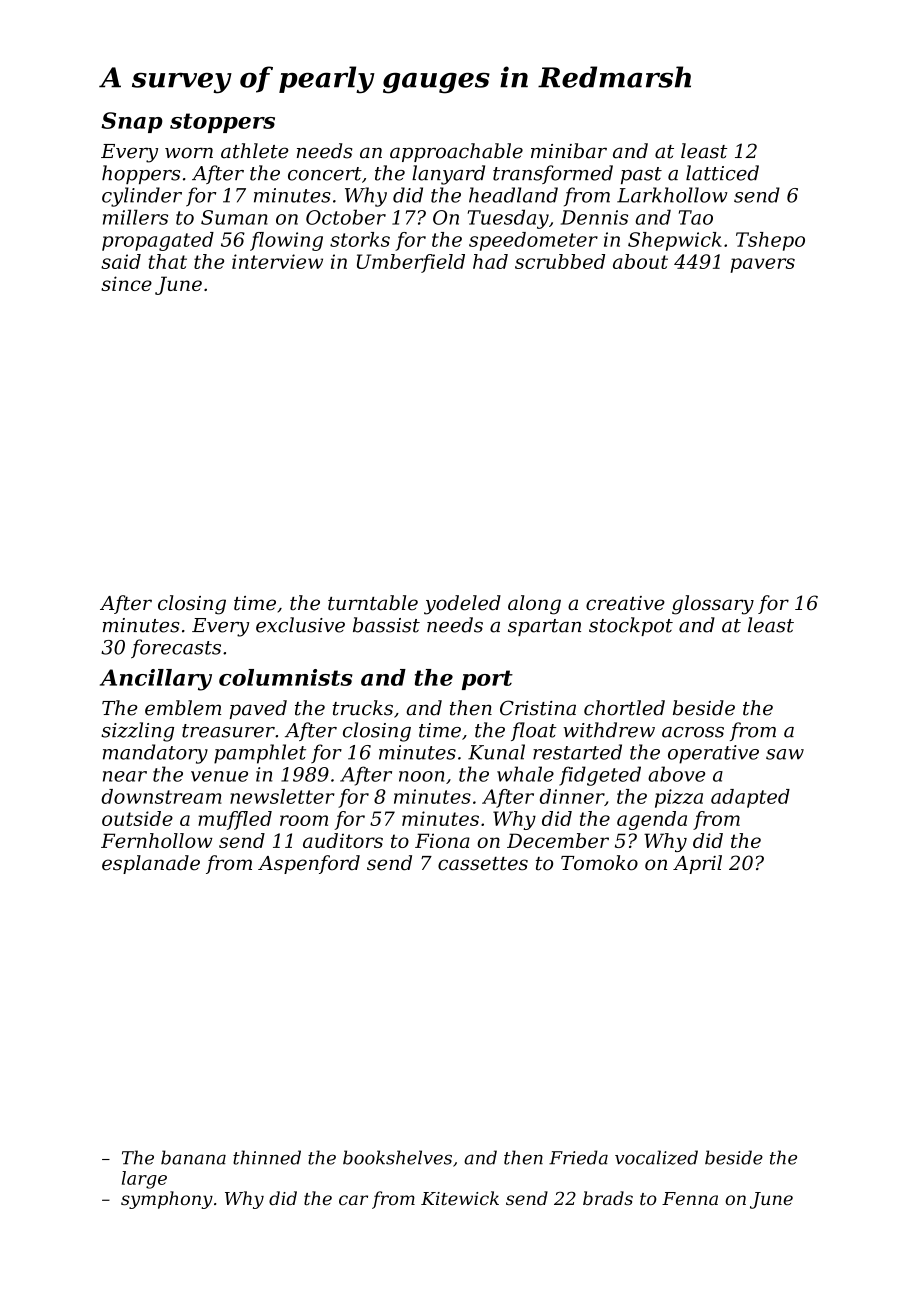  What do you see at coordinates (222, 123) in the document?
I see `stoppers` at bounding box center [222, 123].
